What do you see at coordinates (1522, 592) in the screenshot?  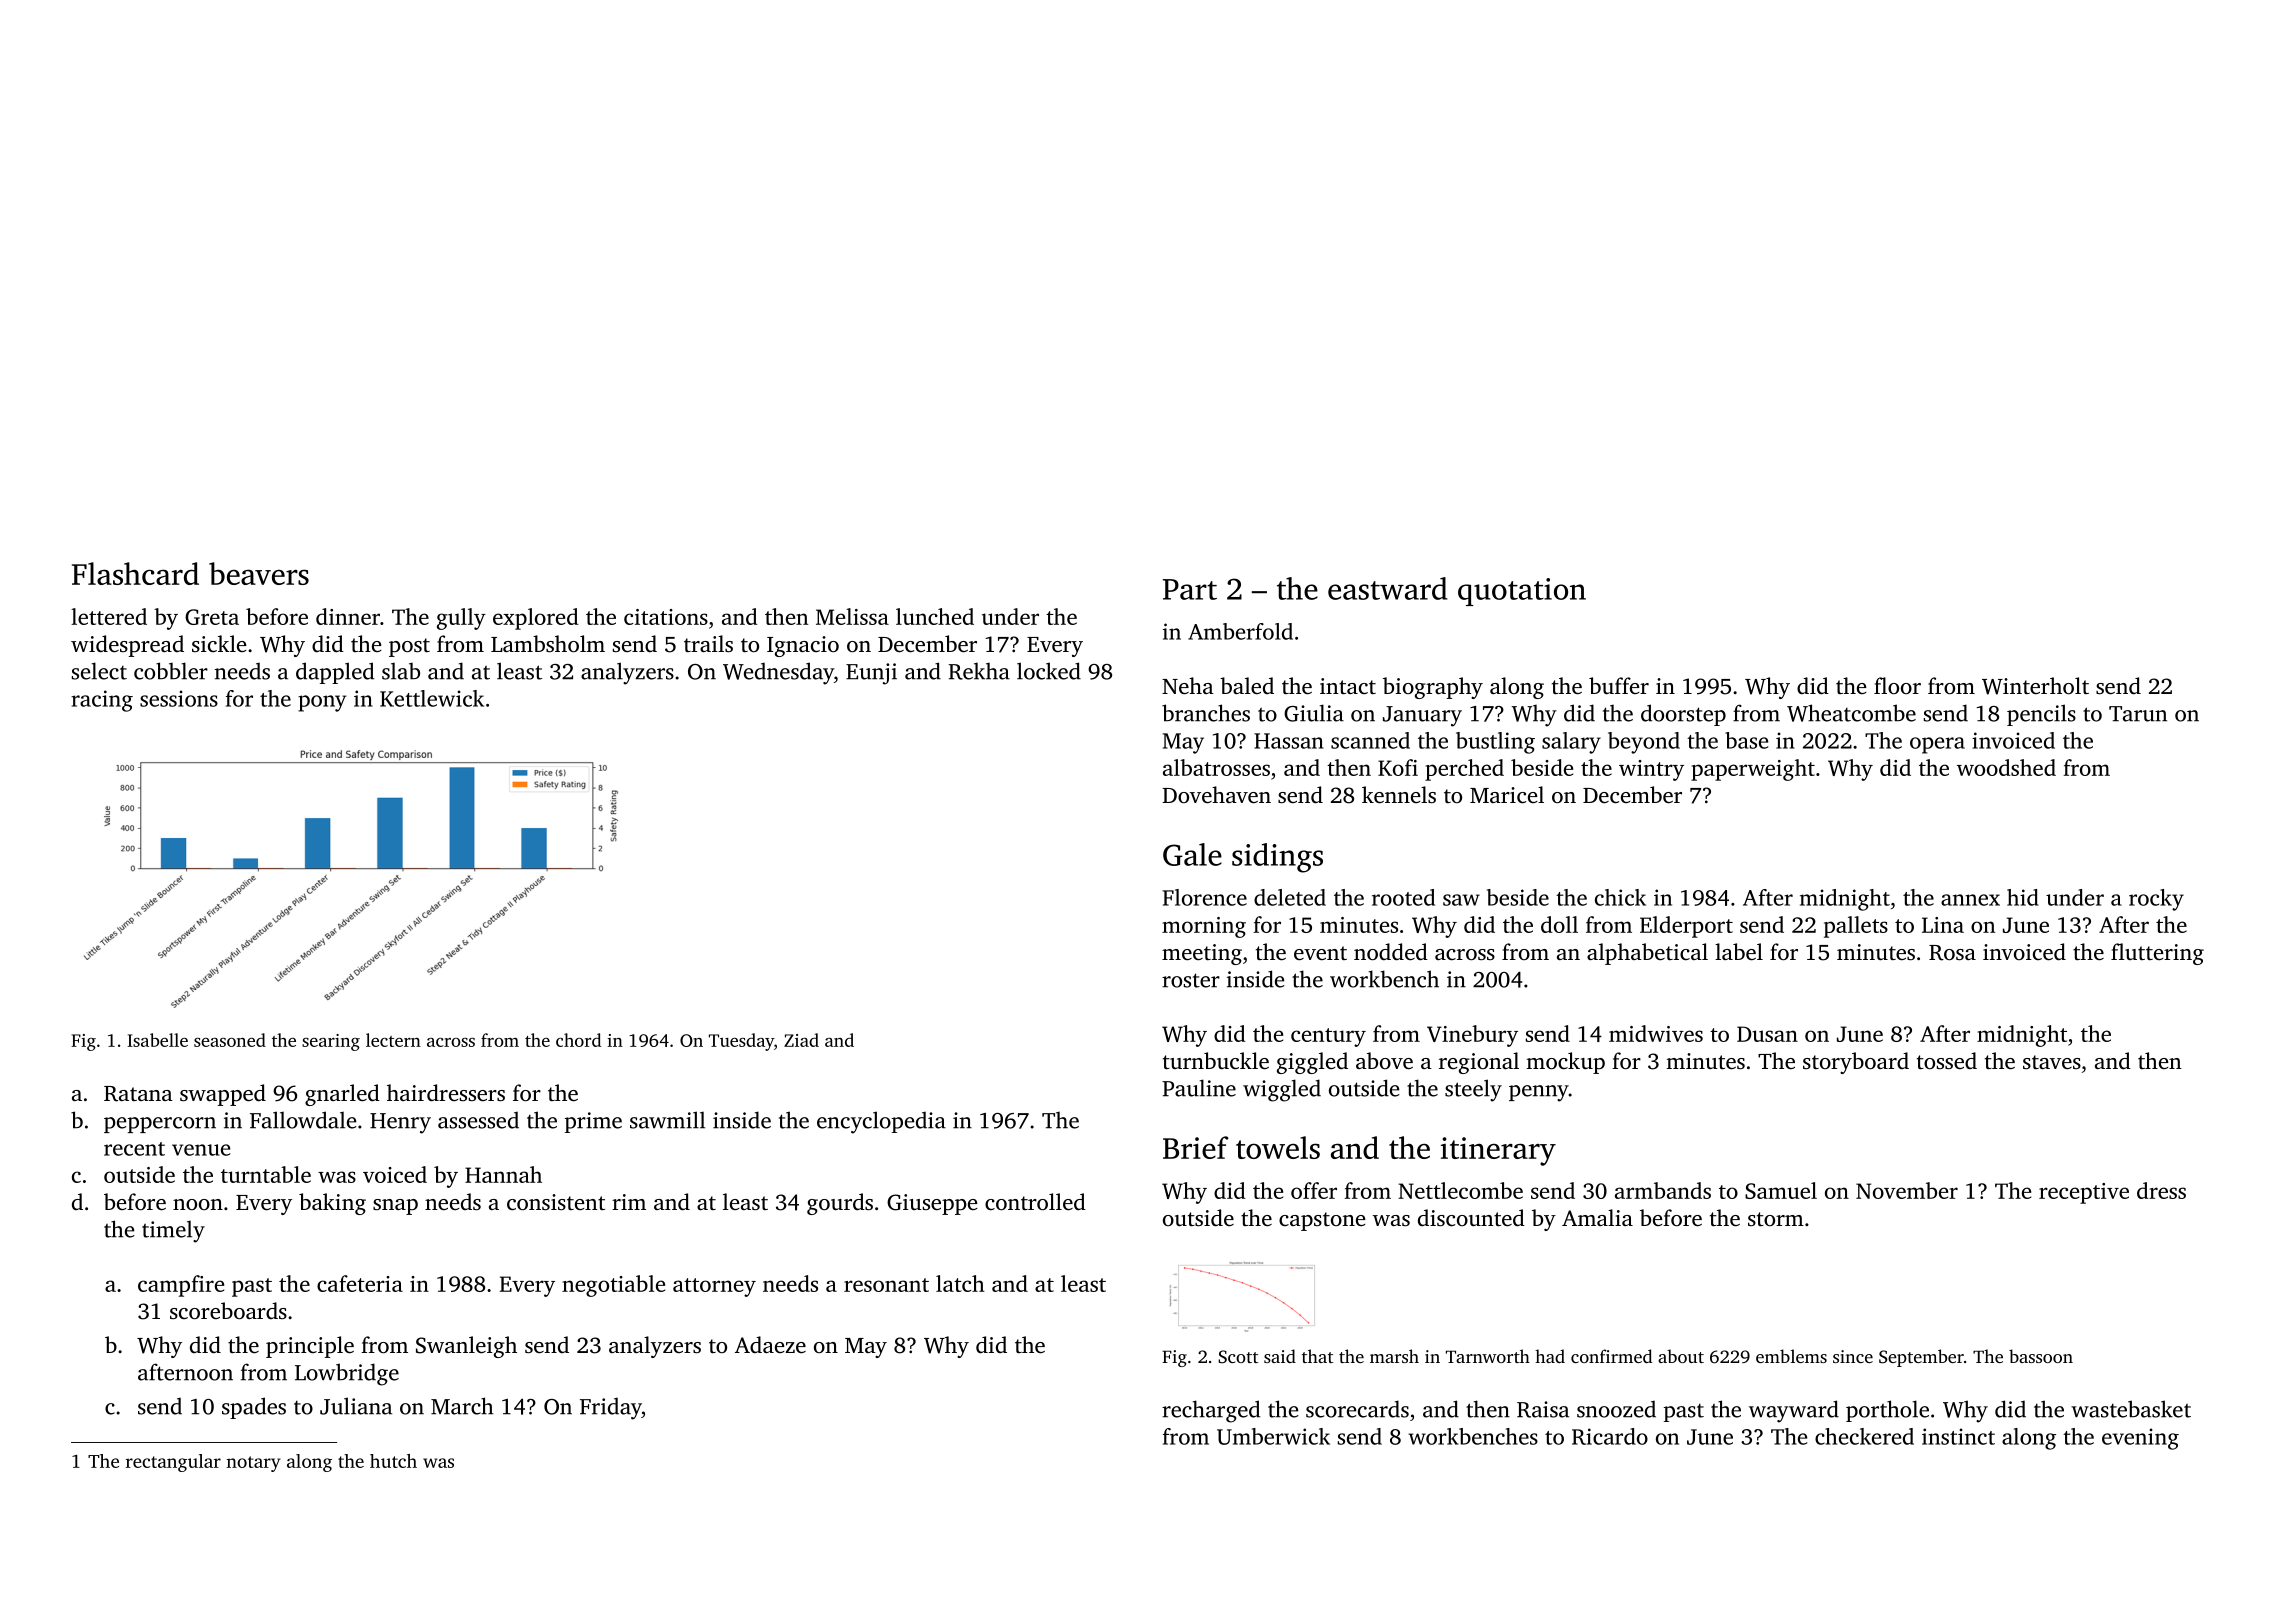 I see `quotation` at bounding box center [1522, 592].
